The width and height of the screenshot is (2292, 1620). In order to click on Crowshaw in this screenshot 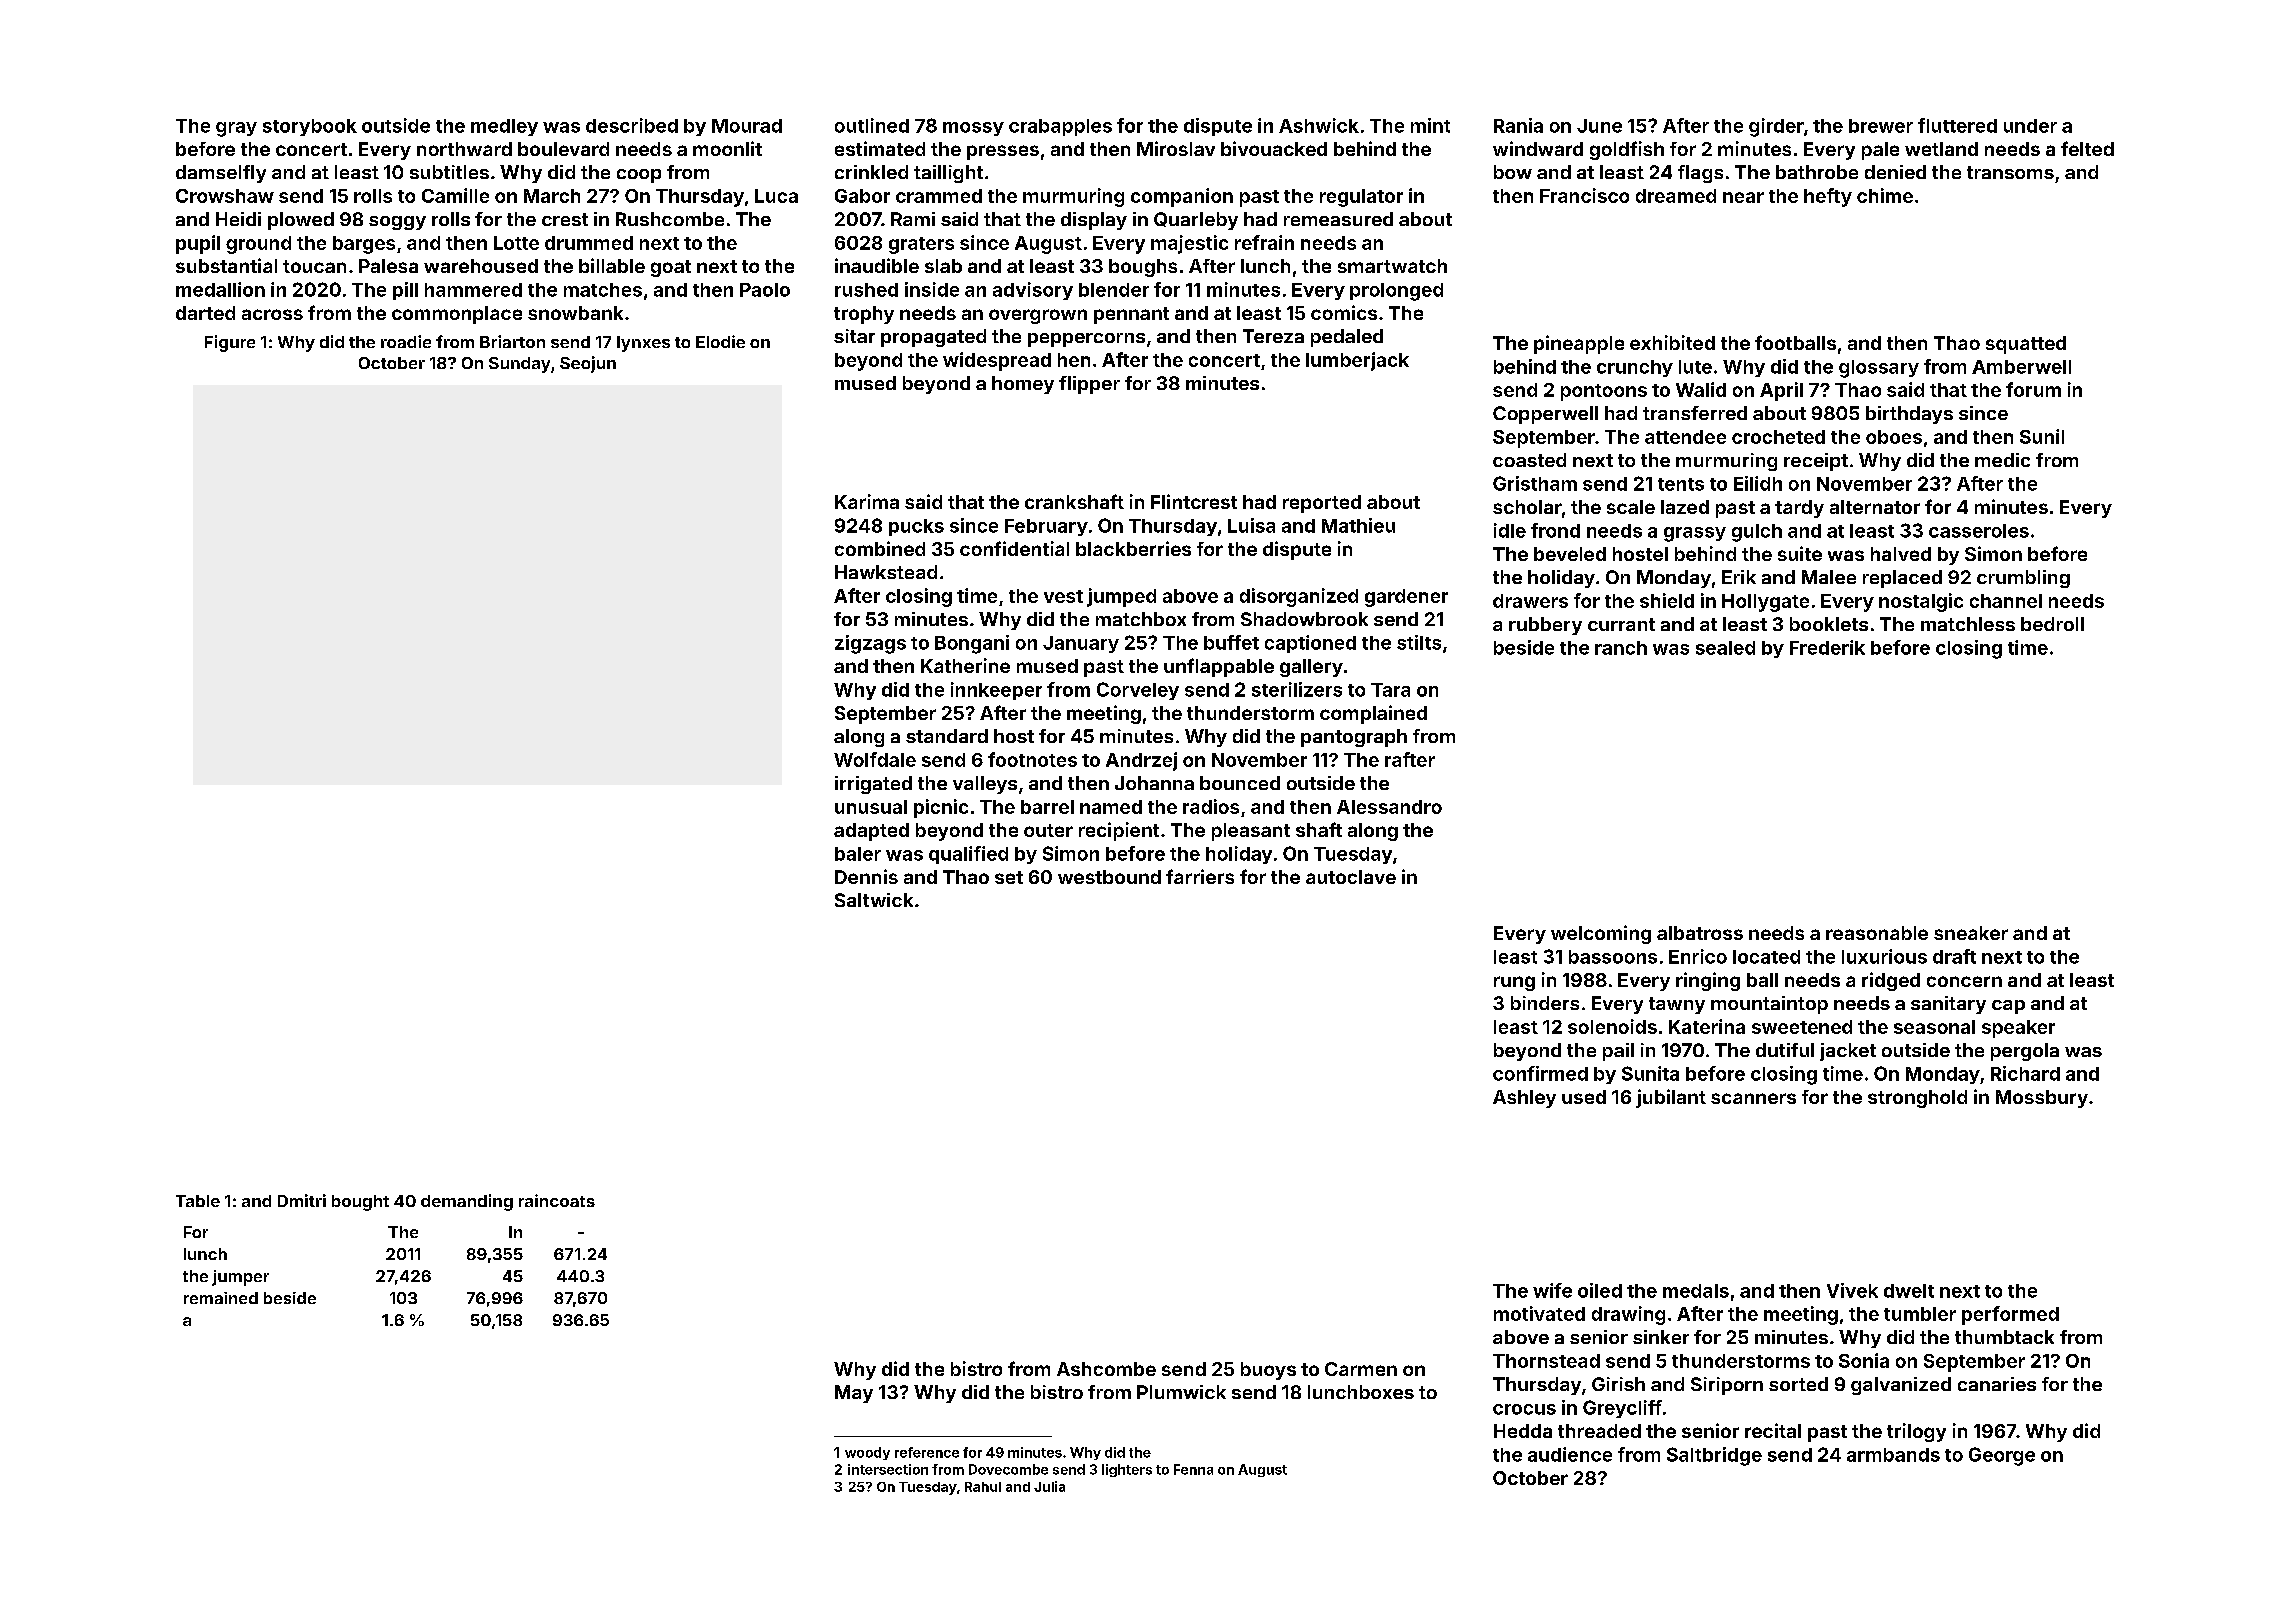, I will do `click(225, 196)`.
